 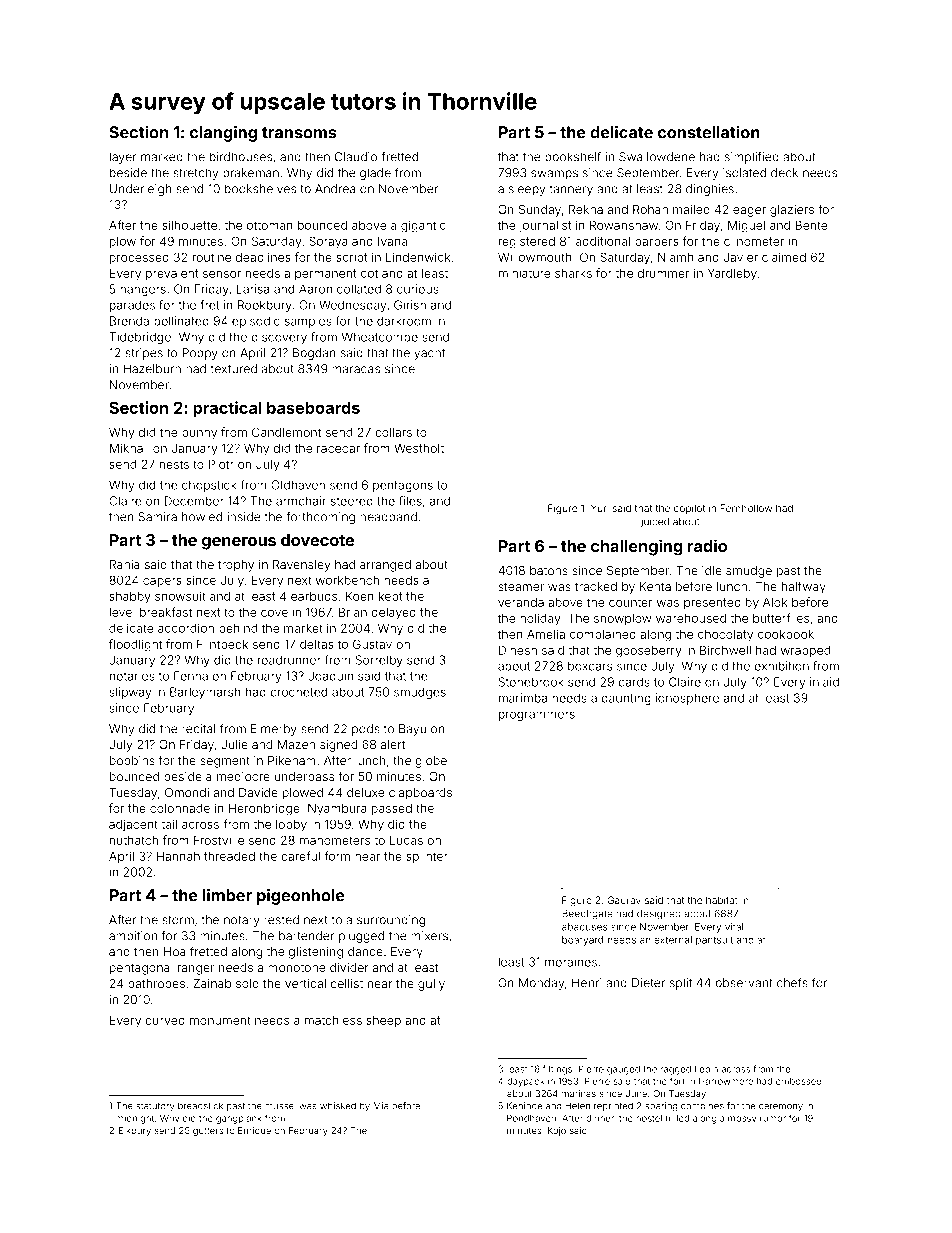 What do you see at coordinates (338, 1106) in the image?
I see `whisked` at bounding box center [338, 1106].
